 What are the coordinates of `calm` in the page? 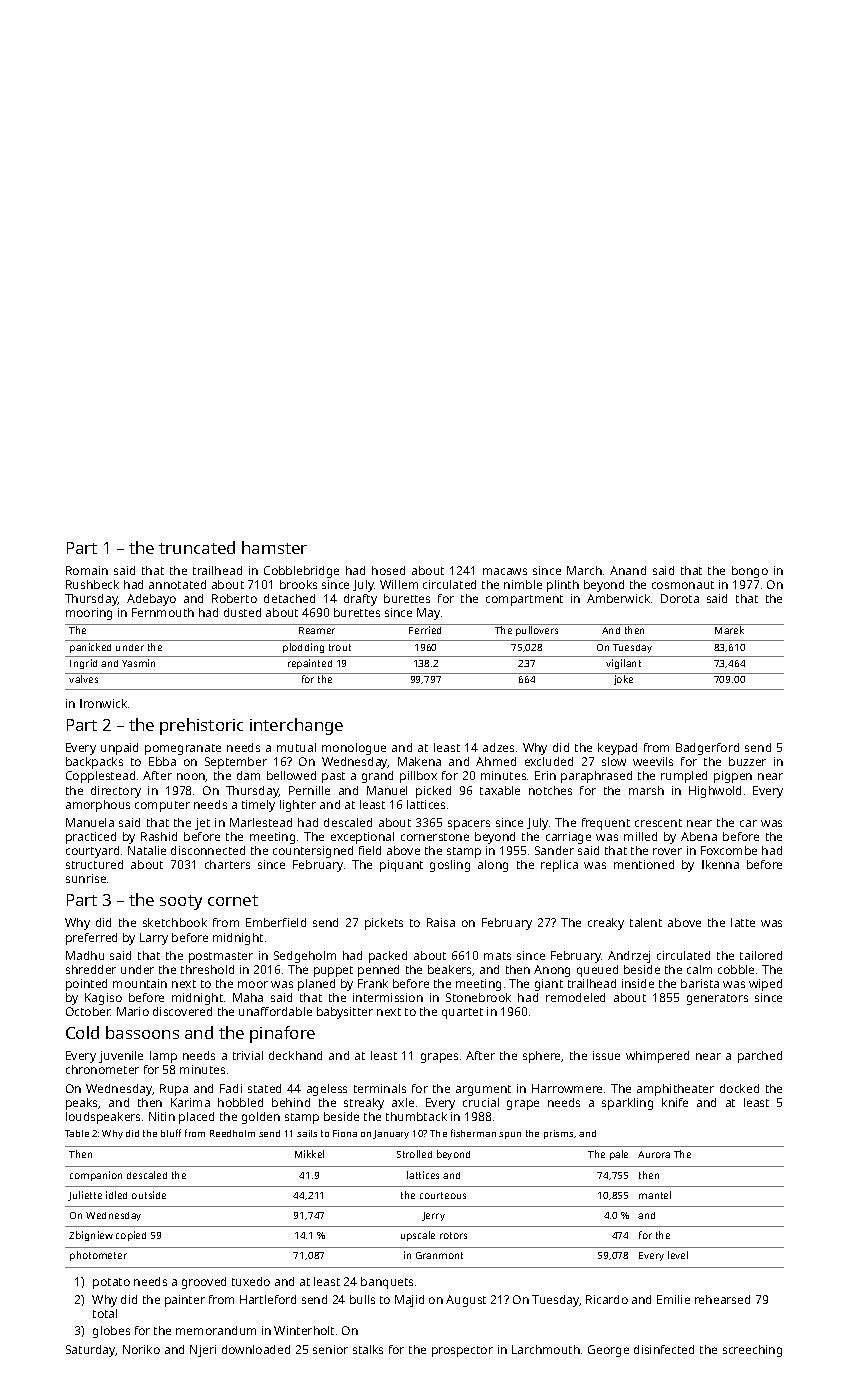 It's located at (699, 969).
